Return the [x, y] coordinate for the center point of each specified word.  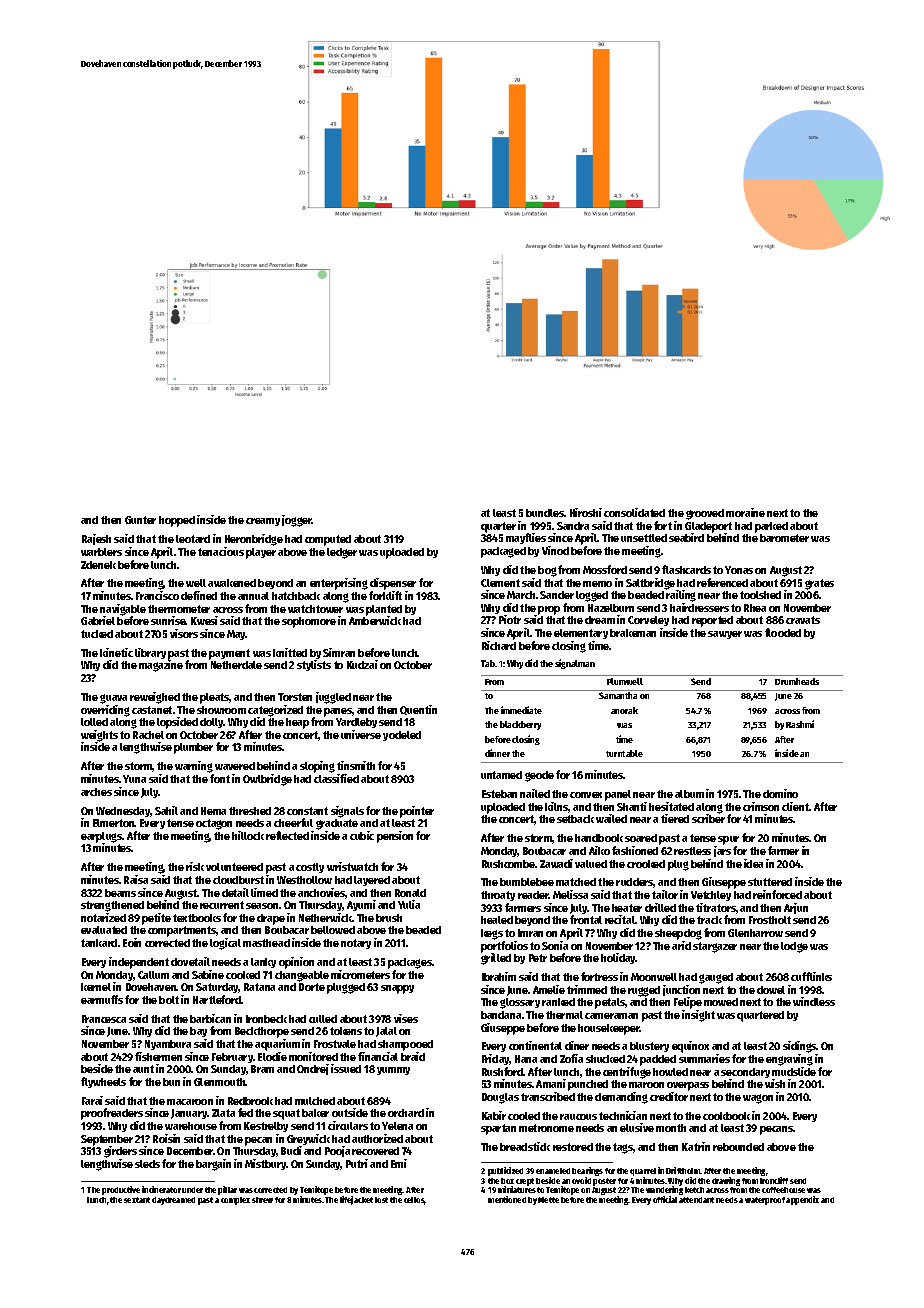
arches [96, 792]
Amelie [549, 989]
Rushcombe [508, 864]
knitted [290, 652]
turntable [624, 753]
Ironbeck [266, 1019]
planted [384, 610]
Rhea [755, 608]
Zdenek [98, 565]
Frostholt [770, 920]
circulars [348, 1125]
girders [120, 1152]
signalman [575, 664]
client [796, 806]
